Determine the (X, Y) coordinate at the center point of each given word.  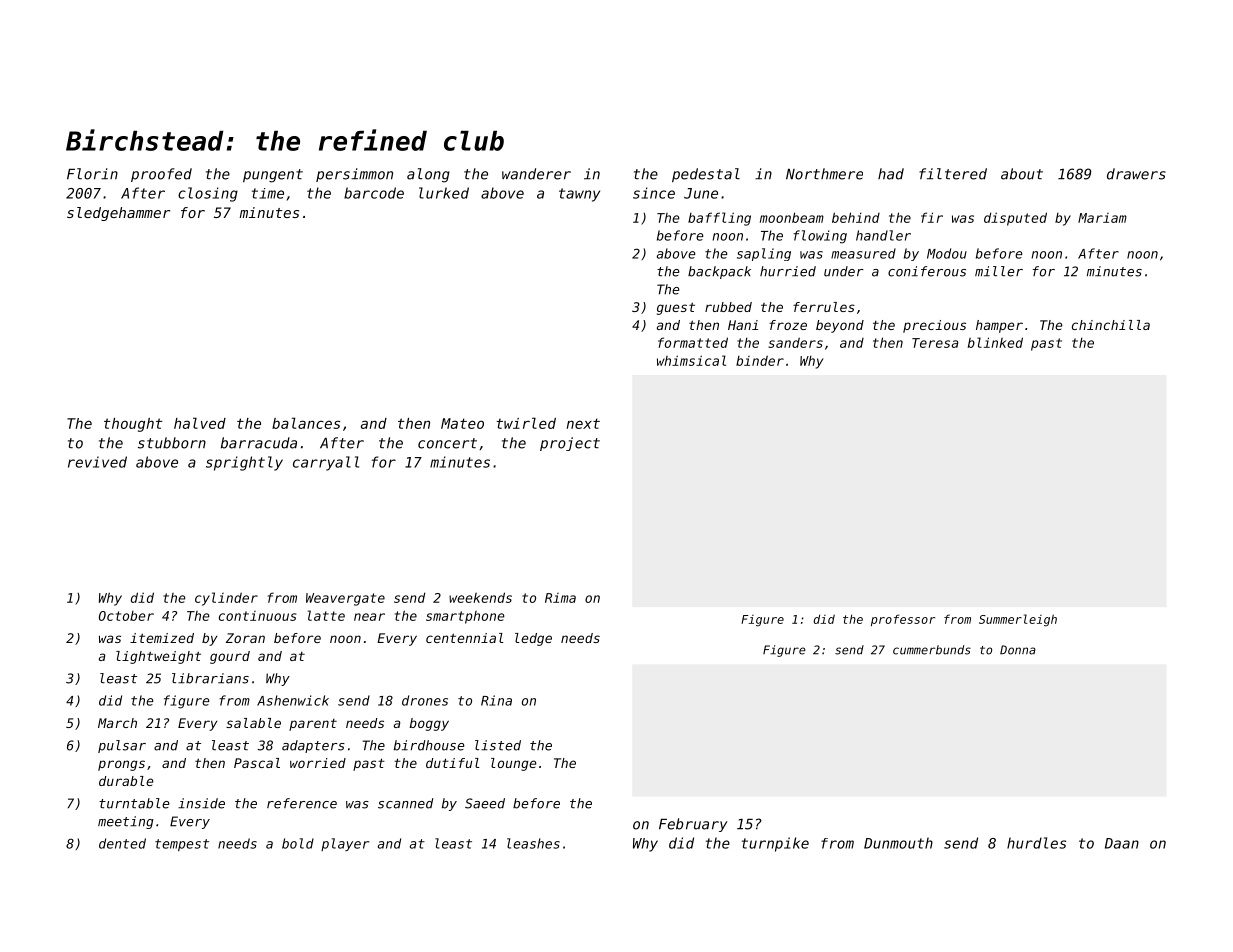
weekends (480, 597)
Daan (1122, 843)
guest (676, 308)
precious (934, 326)
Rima (560, 598)
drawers (1136, 174)
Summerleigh (1018, 620)
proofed (161, 175)
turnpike (775, 844)
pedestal (706, 175)
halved (200, 423)
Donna (1018, 650)
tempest (182, 845)
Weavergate (345, 599)
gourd (230, 657)
